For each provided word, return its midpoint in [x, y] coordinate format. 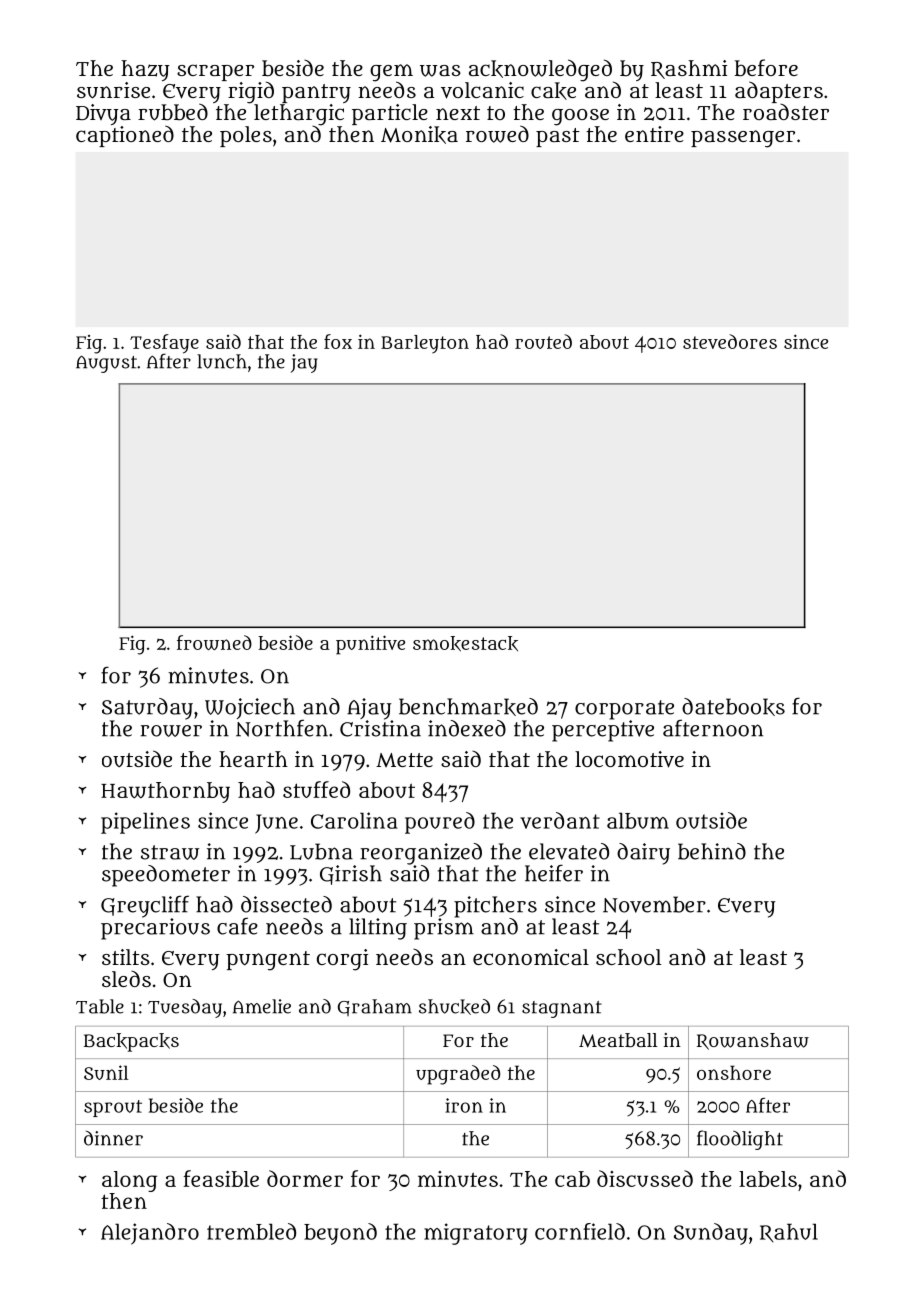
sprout [113, 1108]
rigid [251, 92]
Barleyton [425, 344]
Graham [375, 1007]
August [106, 364]
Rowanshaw [753, 1041]
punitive [370, 645]
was [440, 71]
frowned [214, 642]
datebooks [733, 707]
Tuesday [185, 1008]
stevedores [730, 341]
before [766, 67]
